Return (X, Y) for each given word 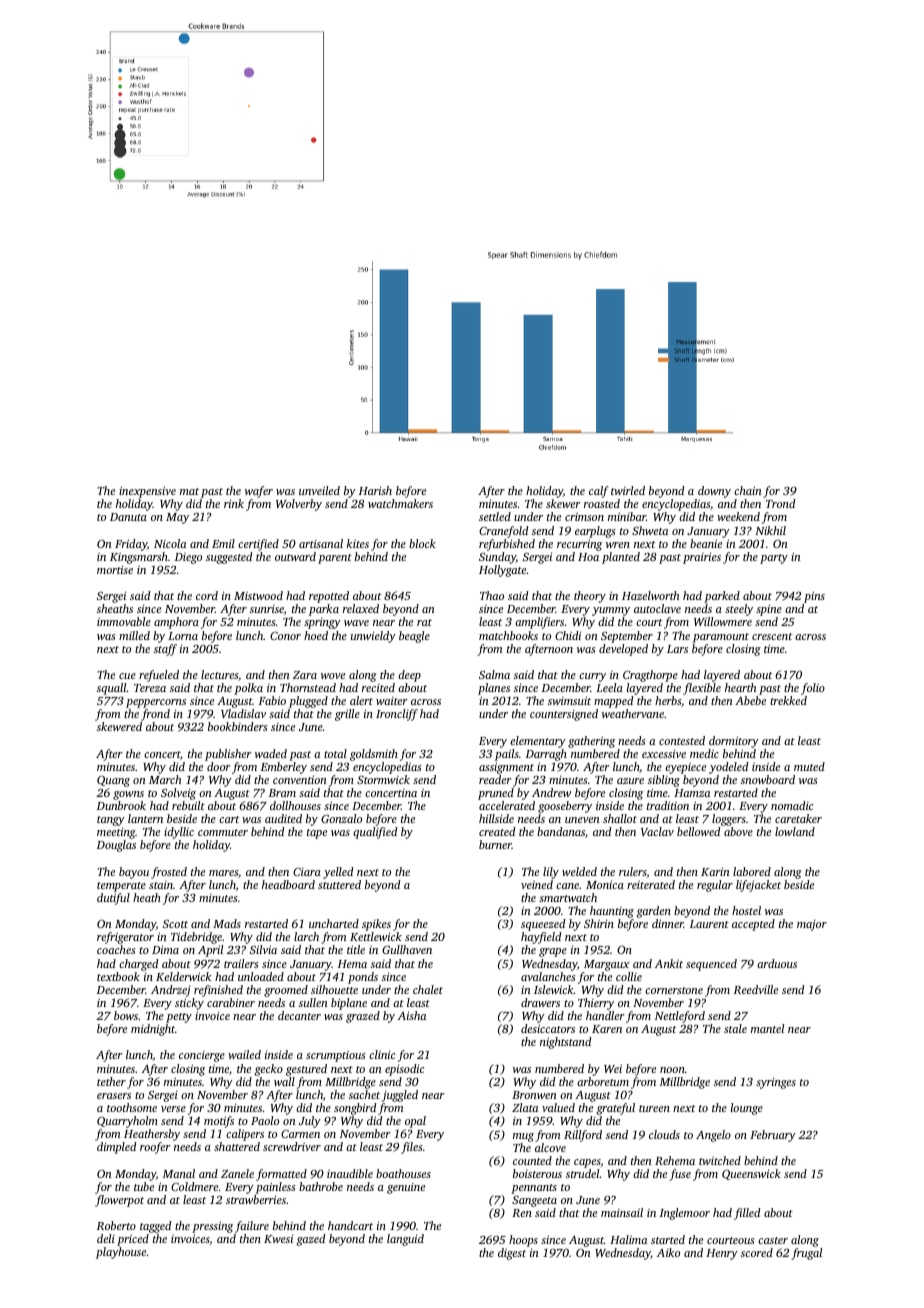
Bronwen (534, 1095)
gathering (591, 742)
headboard (288, 884)
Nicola (170, 543)
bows (126, 1015)
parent (335, 559)
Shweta (650, 530)
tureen (654, 1108)
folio (813, 689)
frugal (806, 1254)
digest (512, 1254)
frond (155, 715)
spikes (376, 925)
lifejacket (758, 886)
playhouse (121, 1253)
